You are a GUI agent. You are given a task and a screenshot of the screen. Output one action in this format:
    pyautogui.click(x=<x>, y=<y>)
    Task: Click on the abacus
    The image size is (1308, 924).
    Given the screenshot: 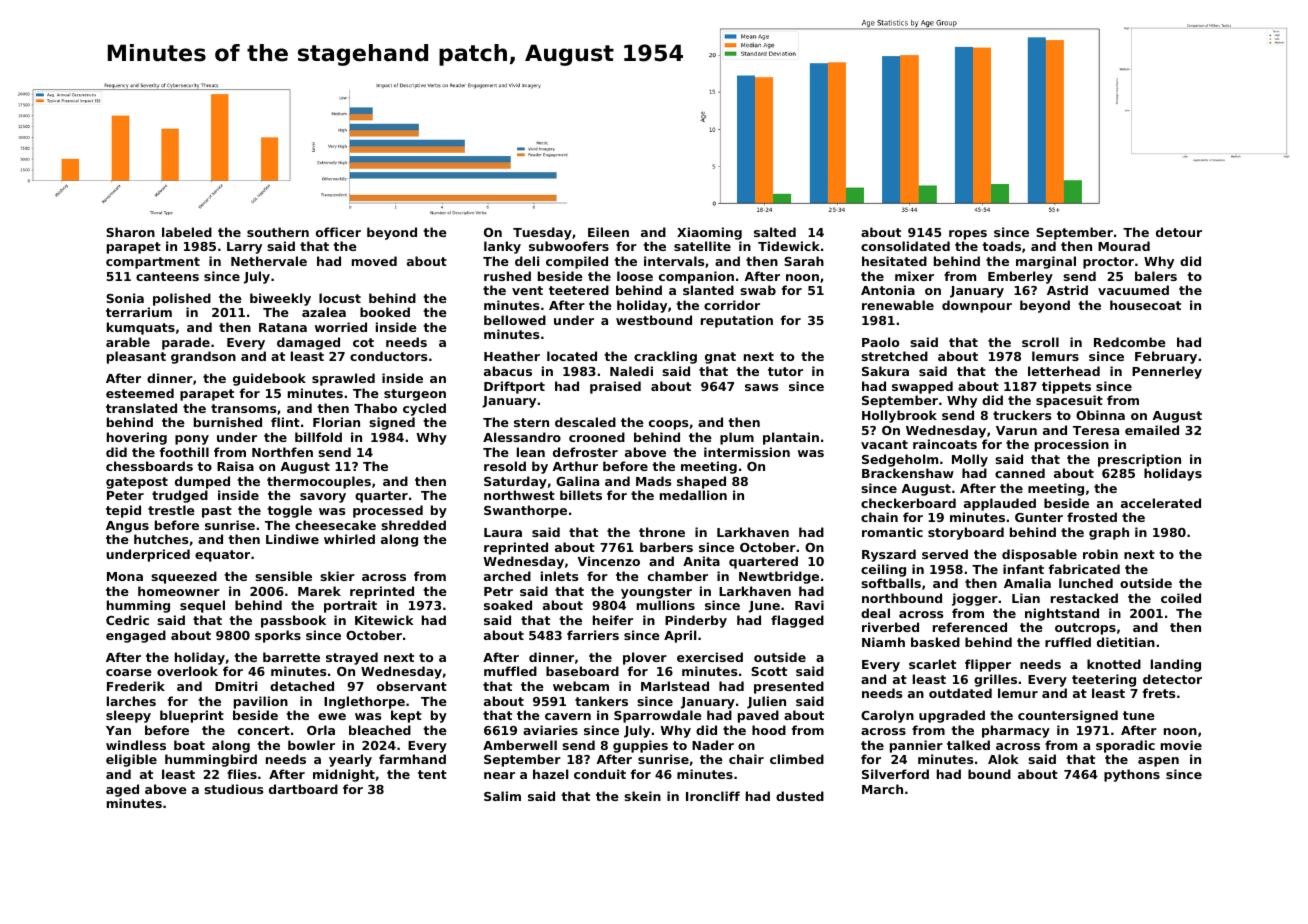 What is the action you would take?
    pyautogui.click(x=508, y=371)
